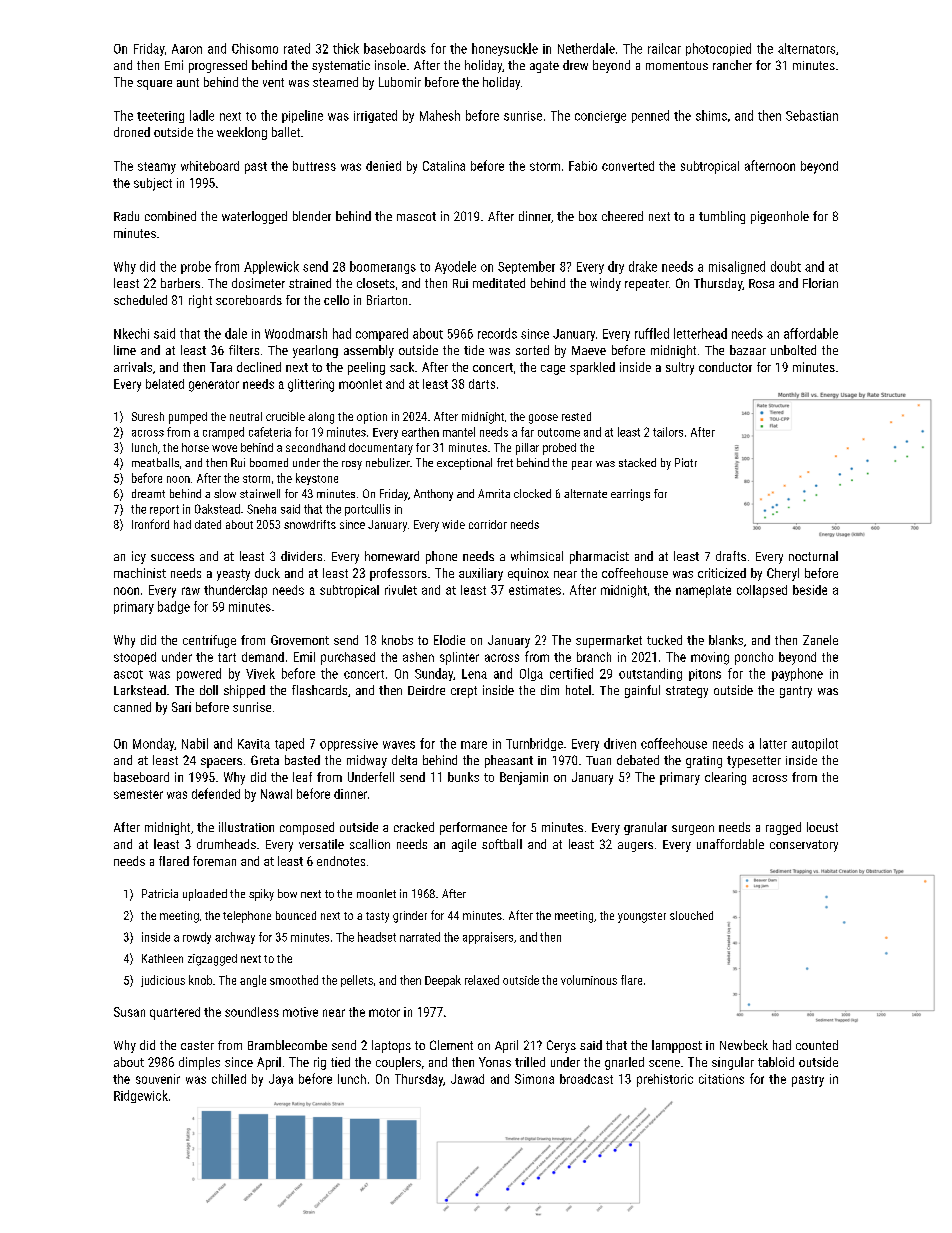  I want to click on railcar, so click(664, 48).
